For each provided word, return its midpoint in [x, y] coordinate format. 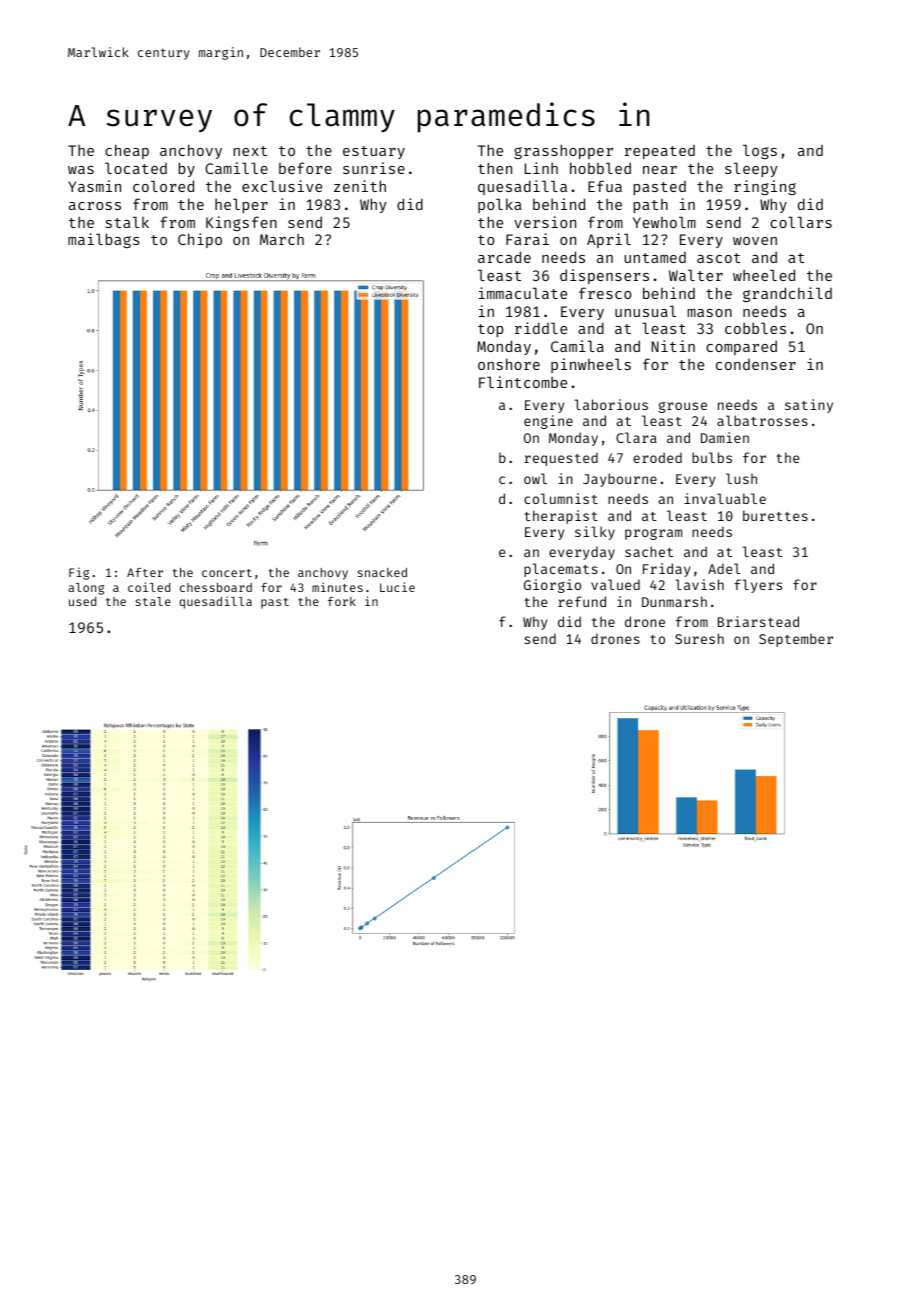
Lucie [397, 587]
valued [615, 584]
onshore [509, 364]
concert [227, 573]
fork [342, 601]
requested [561, 459]
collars [801, 222]
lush [741, 478]
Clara [636, 437]
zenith [360, 186]
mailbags [104, 240]
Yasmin [94, 186]
